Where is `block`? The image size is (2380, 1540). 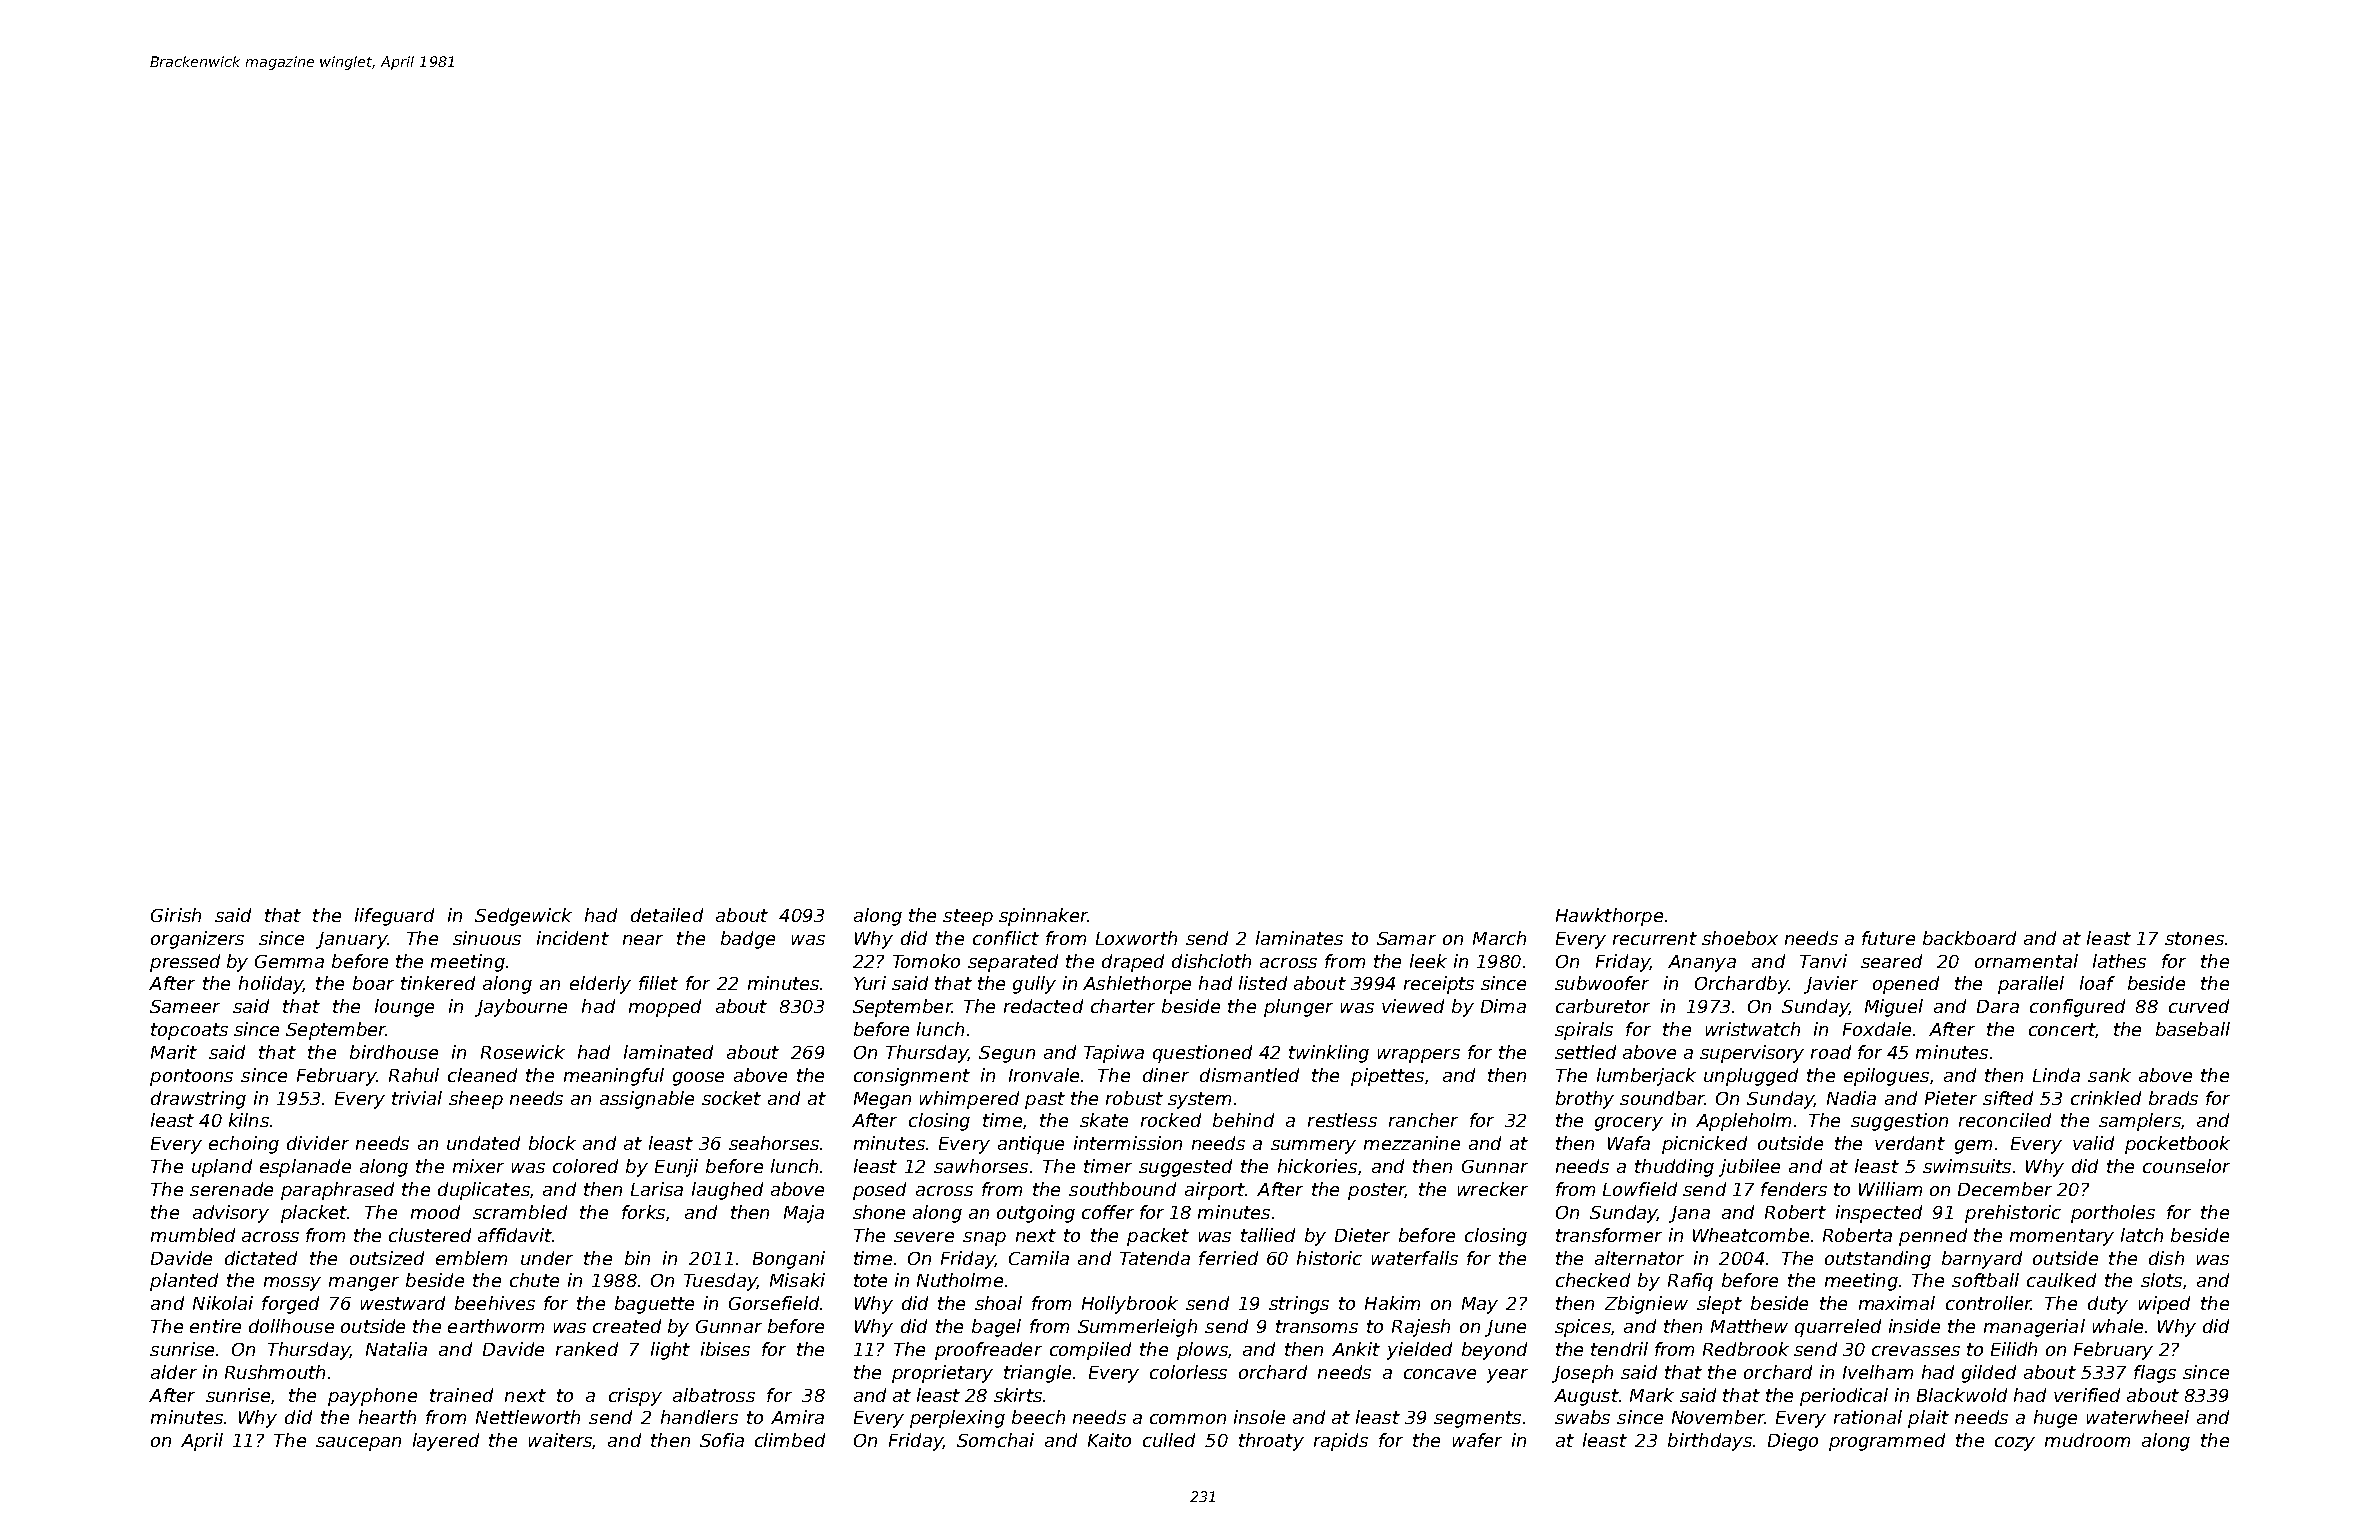
block is located at coordinates (552, 1143).
